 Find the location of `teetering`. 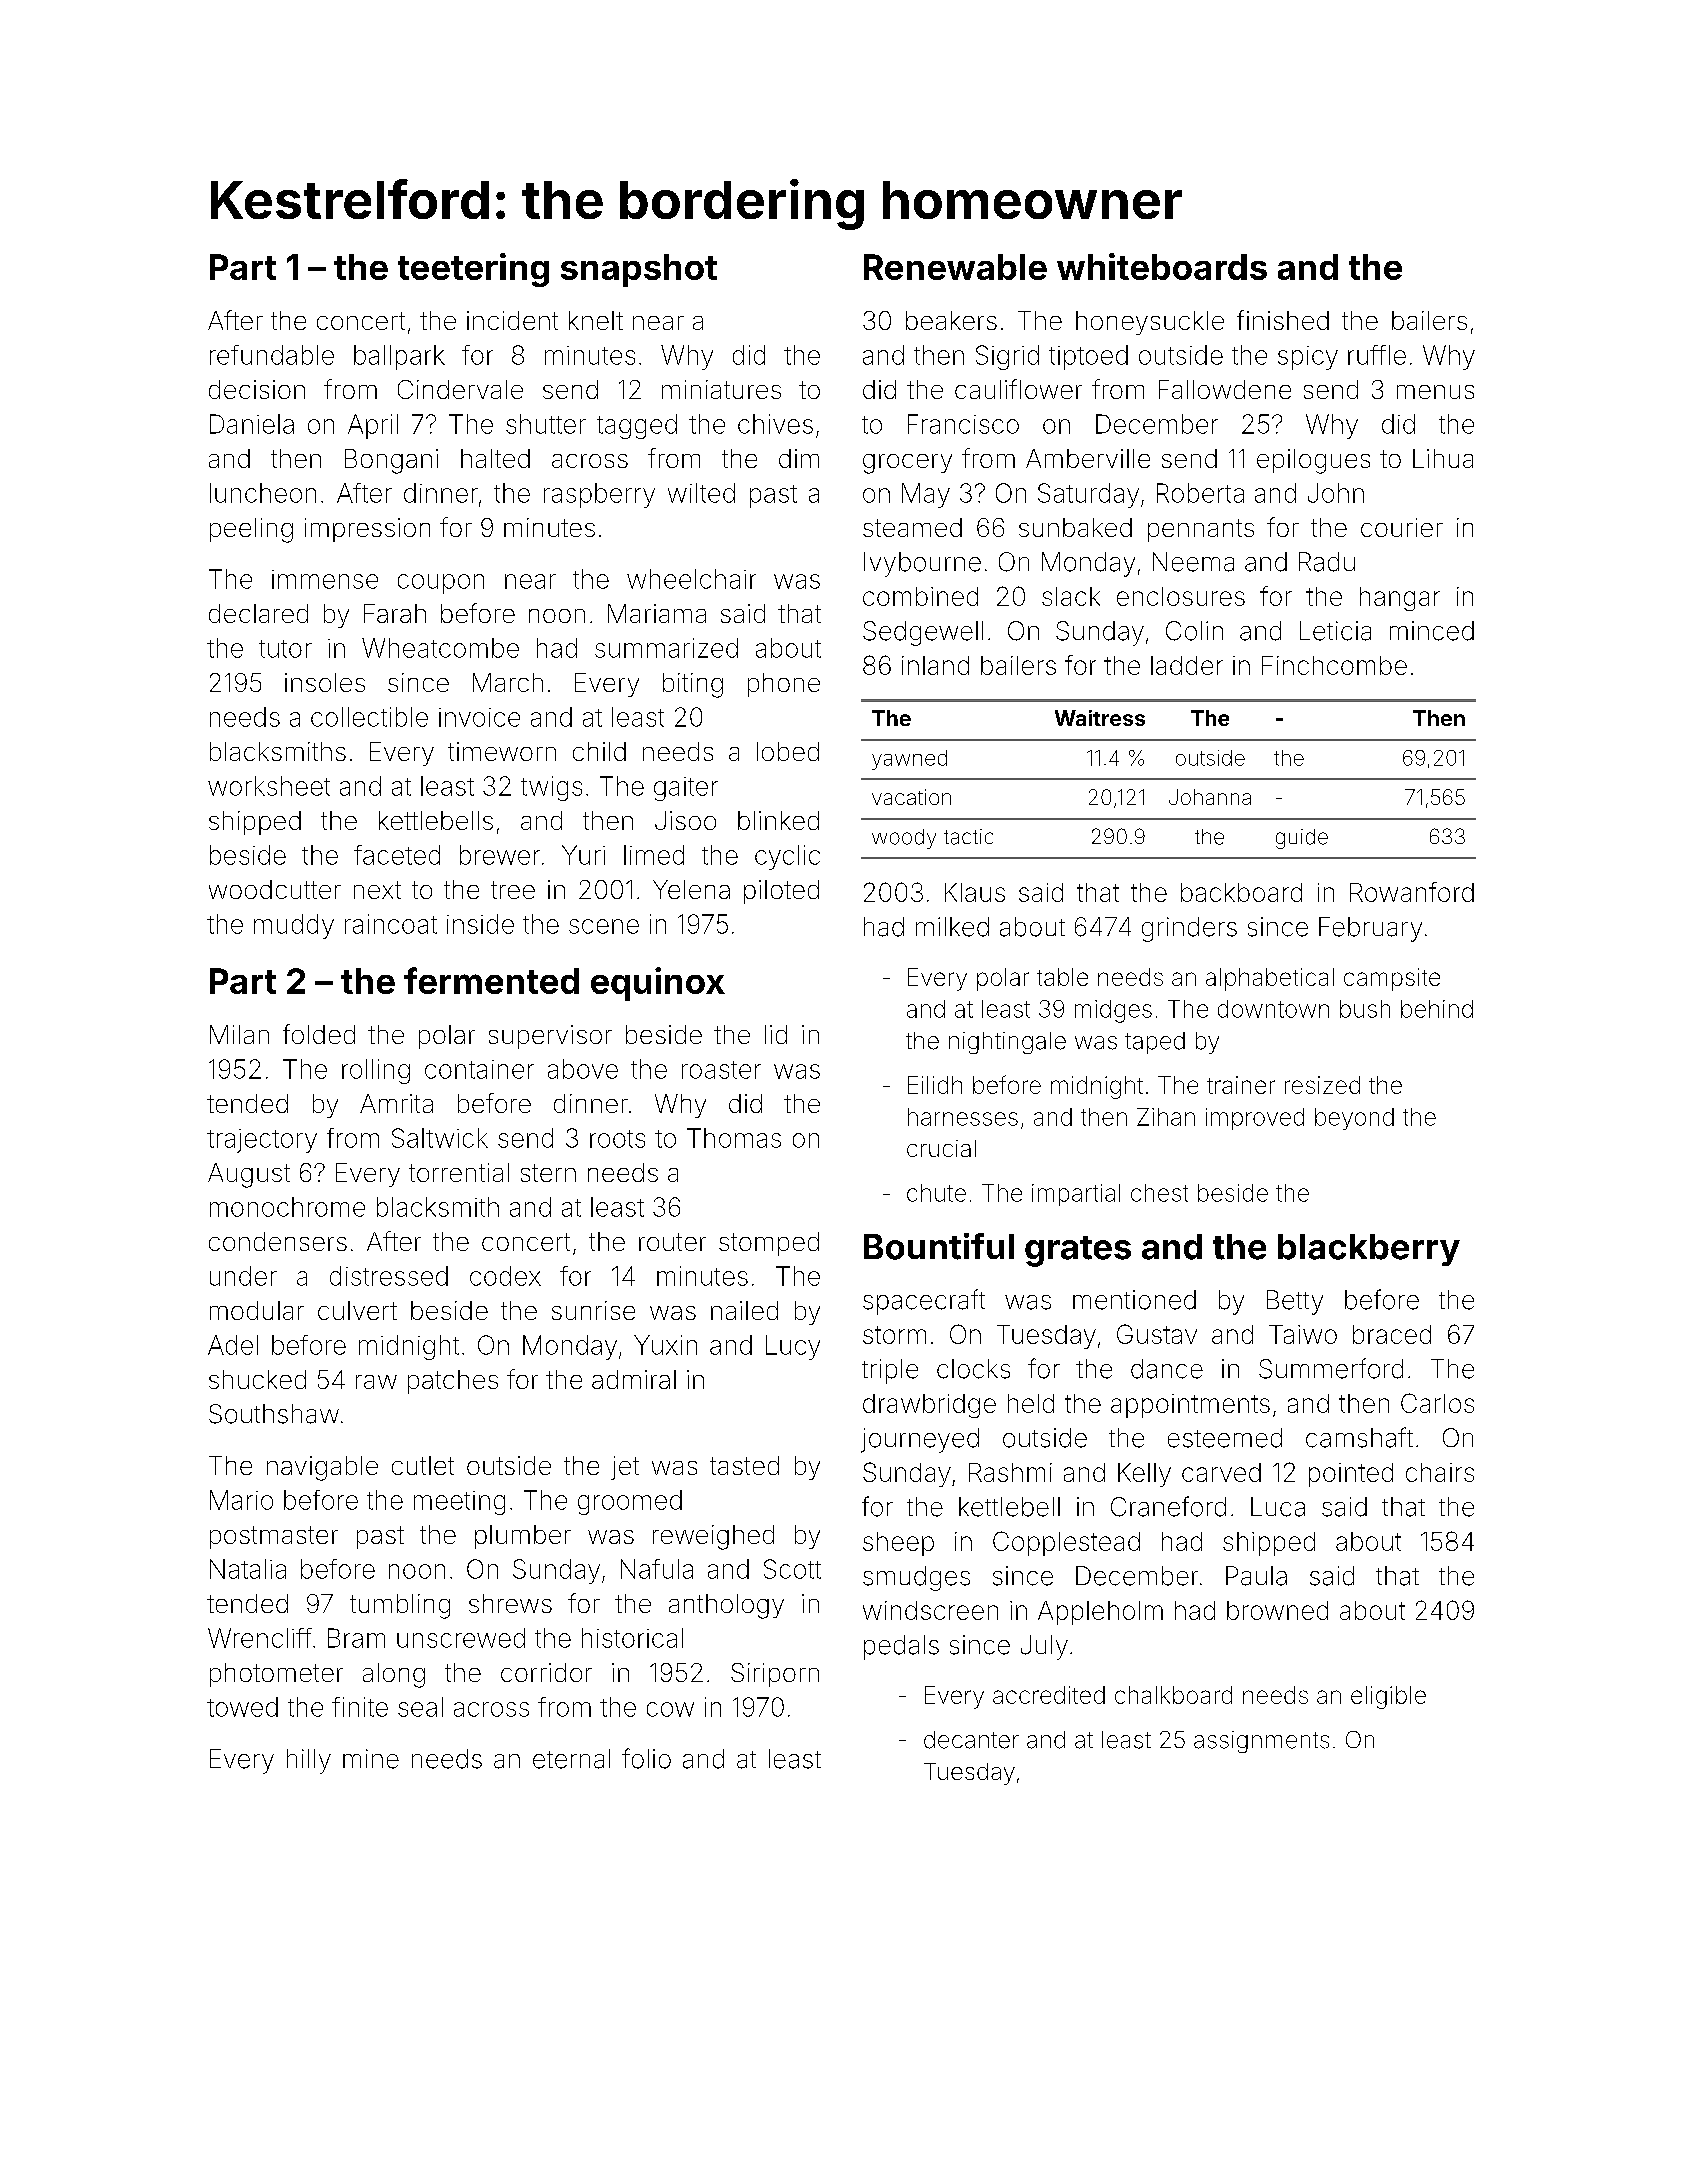

teetering is located at coordinates (473, 270).
